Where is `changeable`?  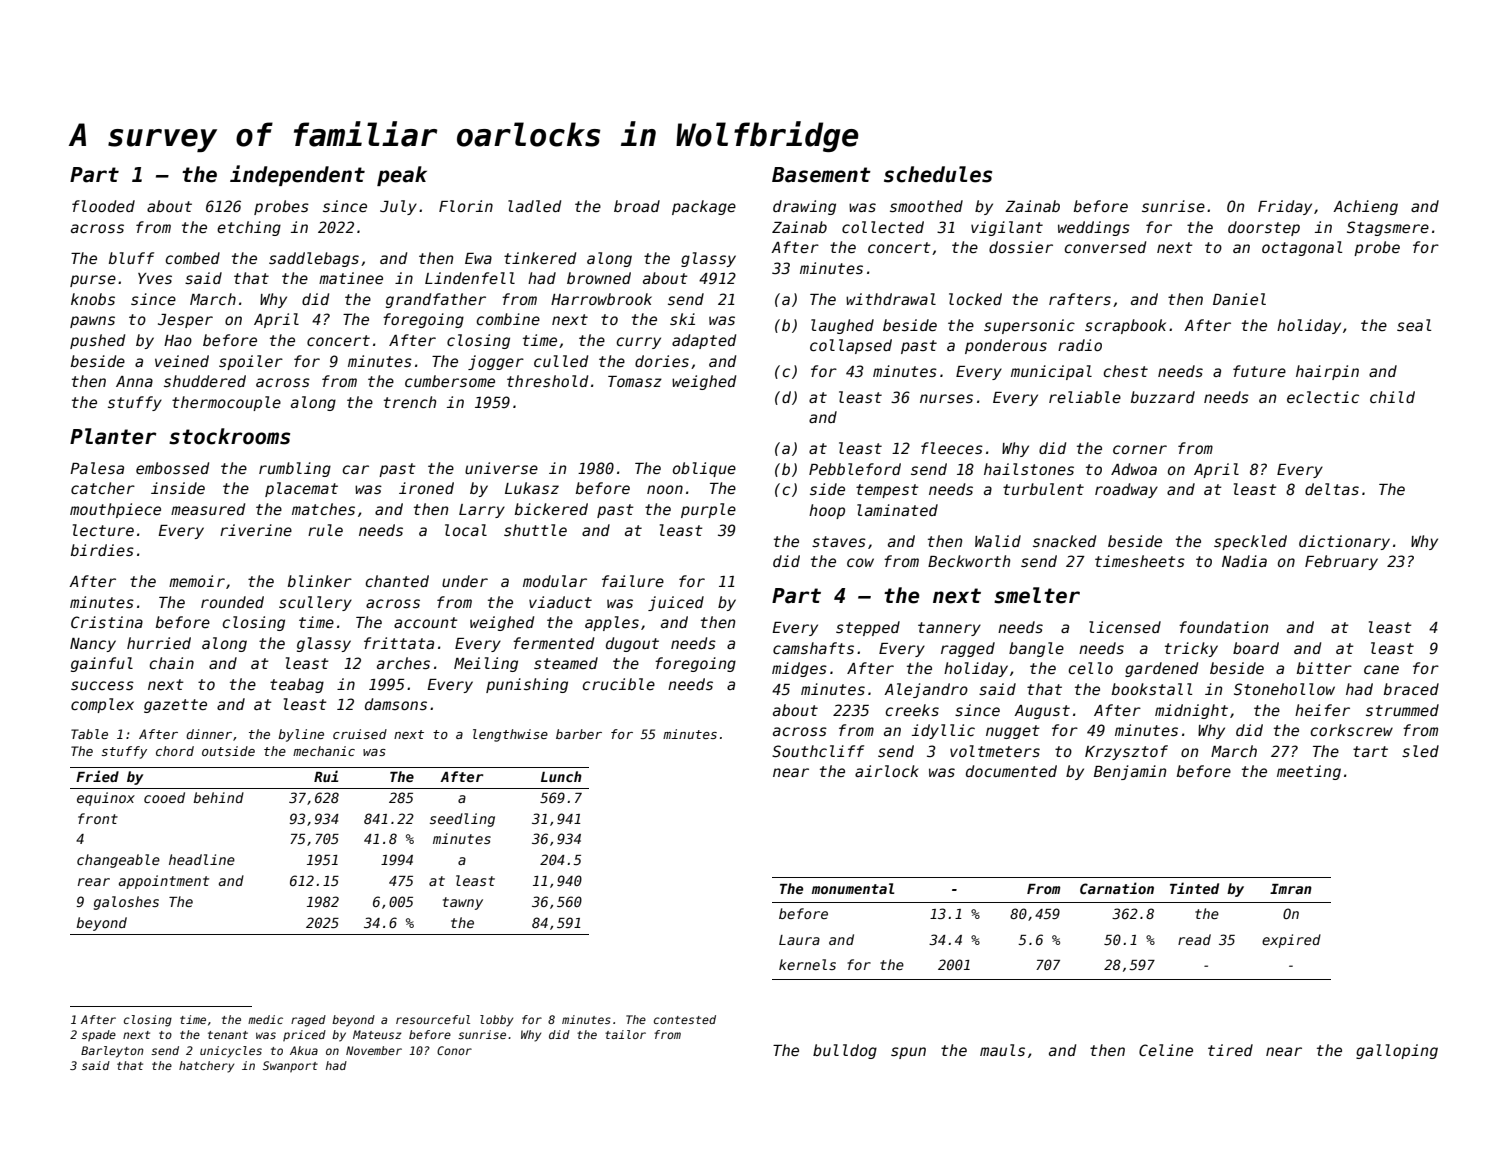 changeable is located at coordinates (118, 861).
